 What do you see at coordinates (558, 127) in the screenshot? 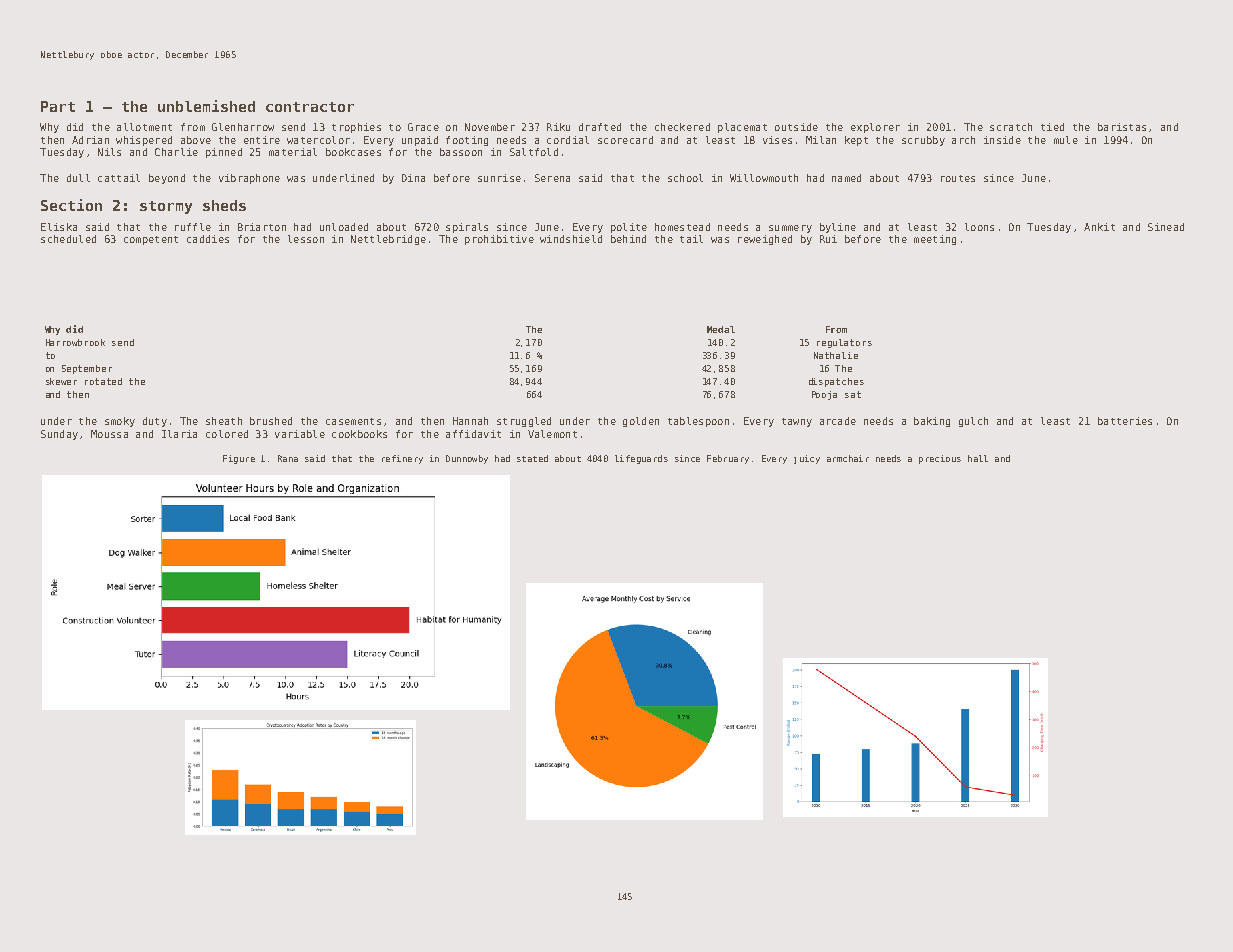
I see `Riku` at bounding box center [558, 127].
